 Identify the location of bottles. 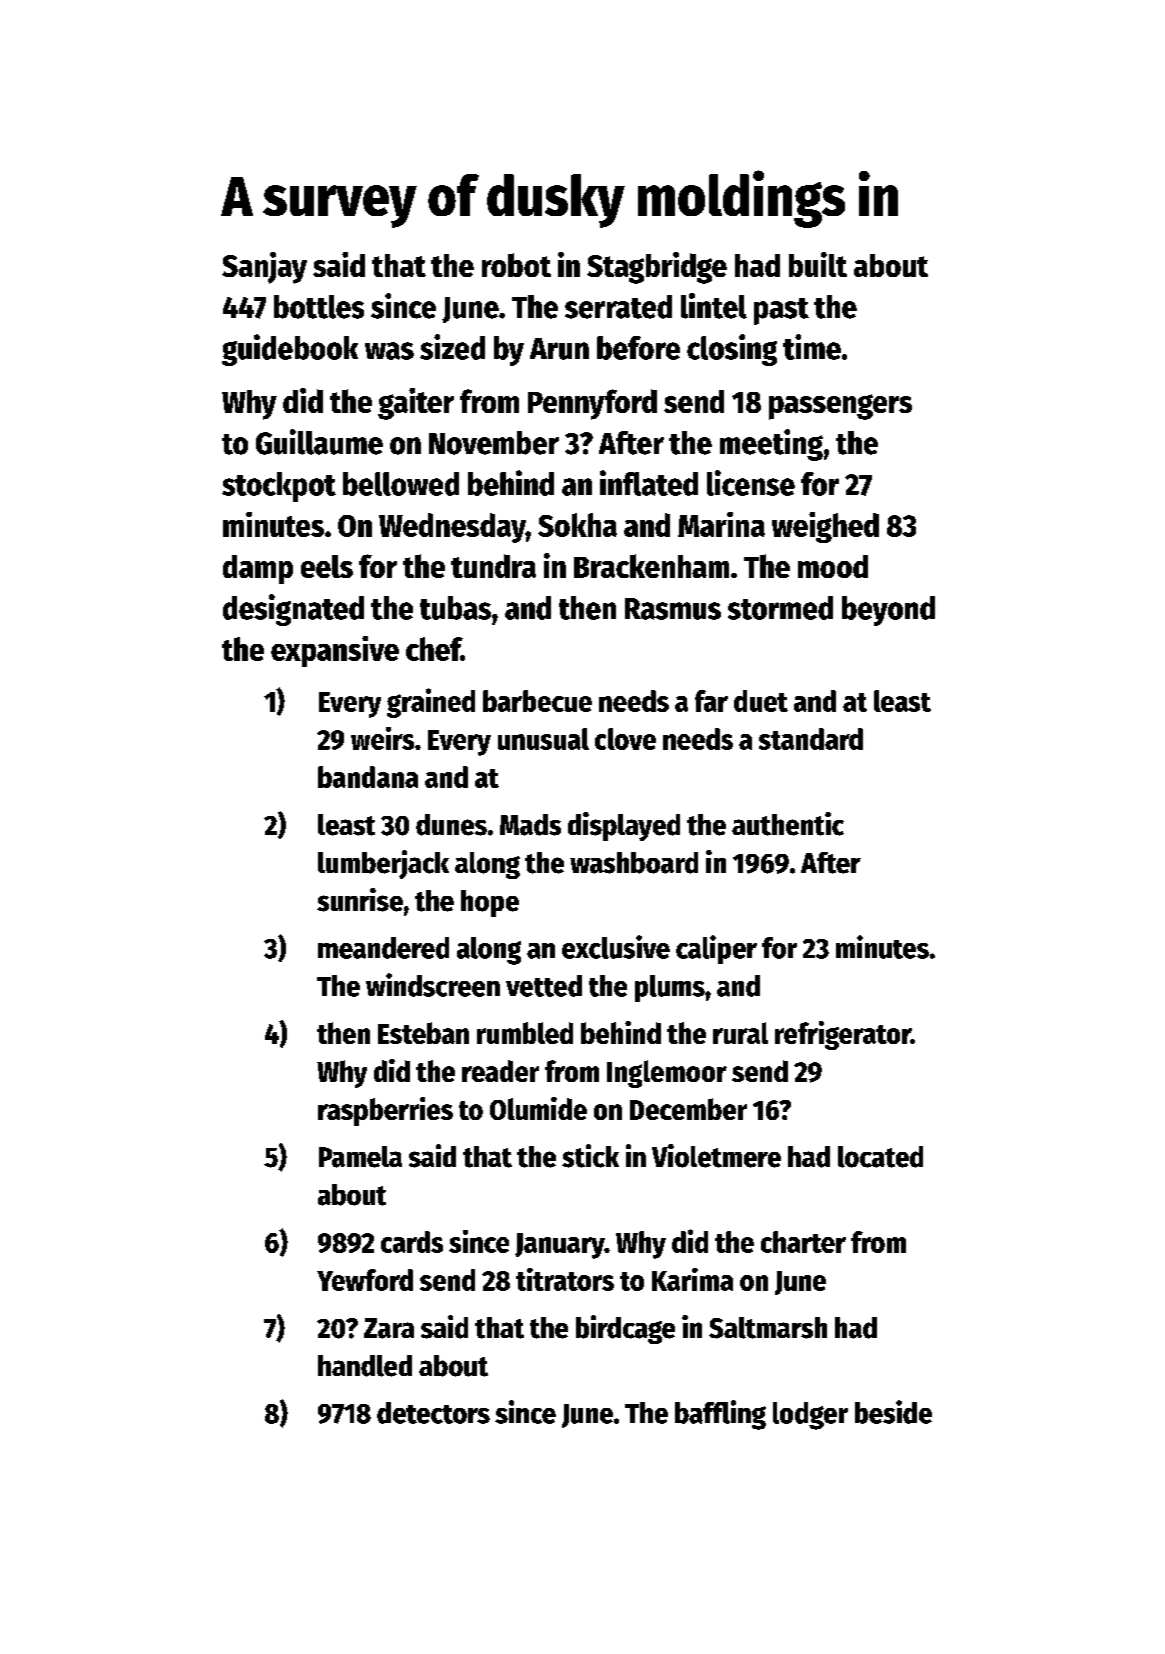
(319, 307).
